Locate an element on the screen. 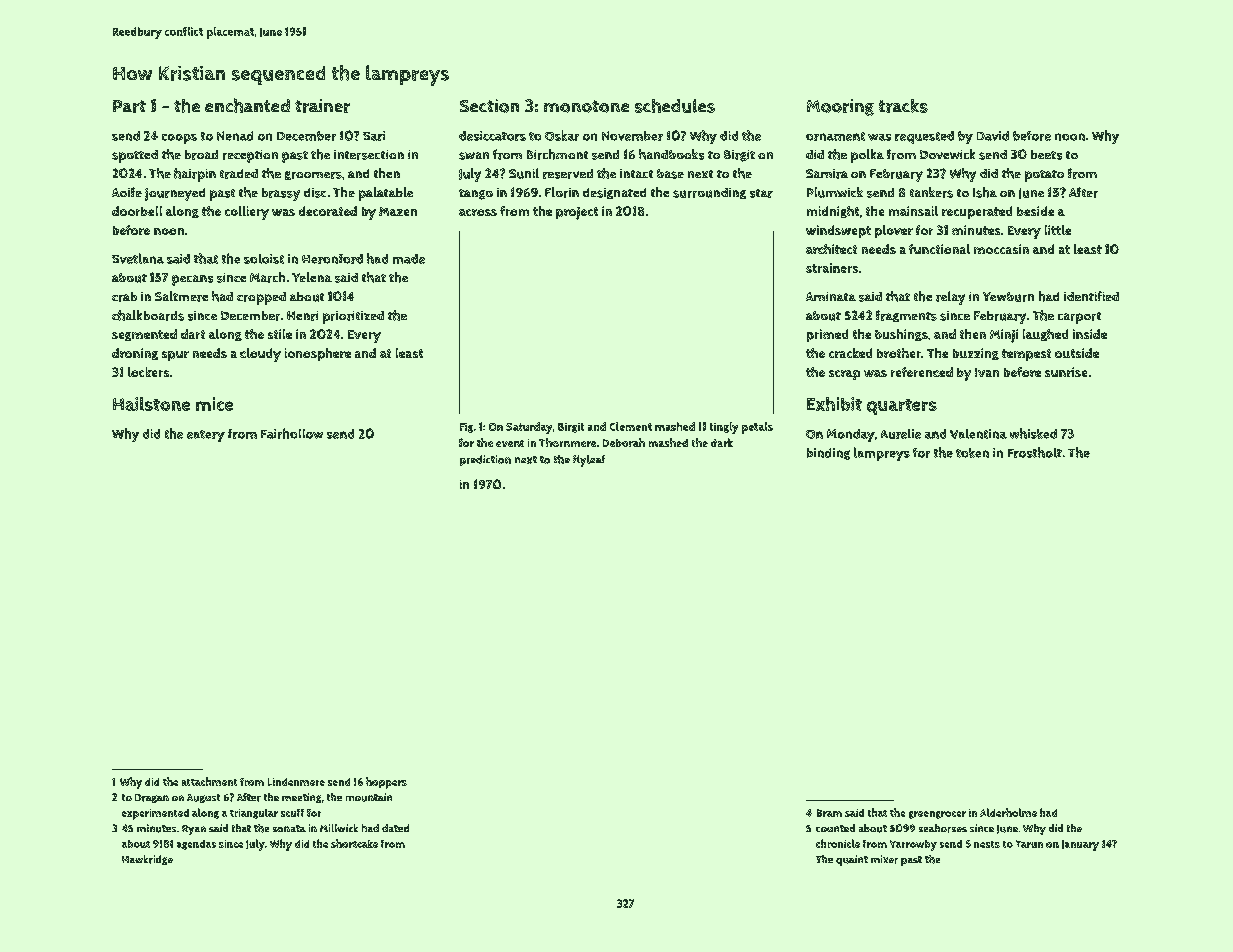 The height and width of the screenshot is (952, 1233). schedules is located at coordinates (675, 106).
